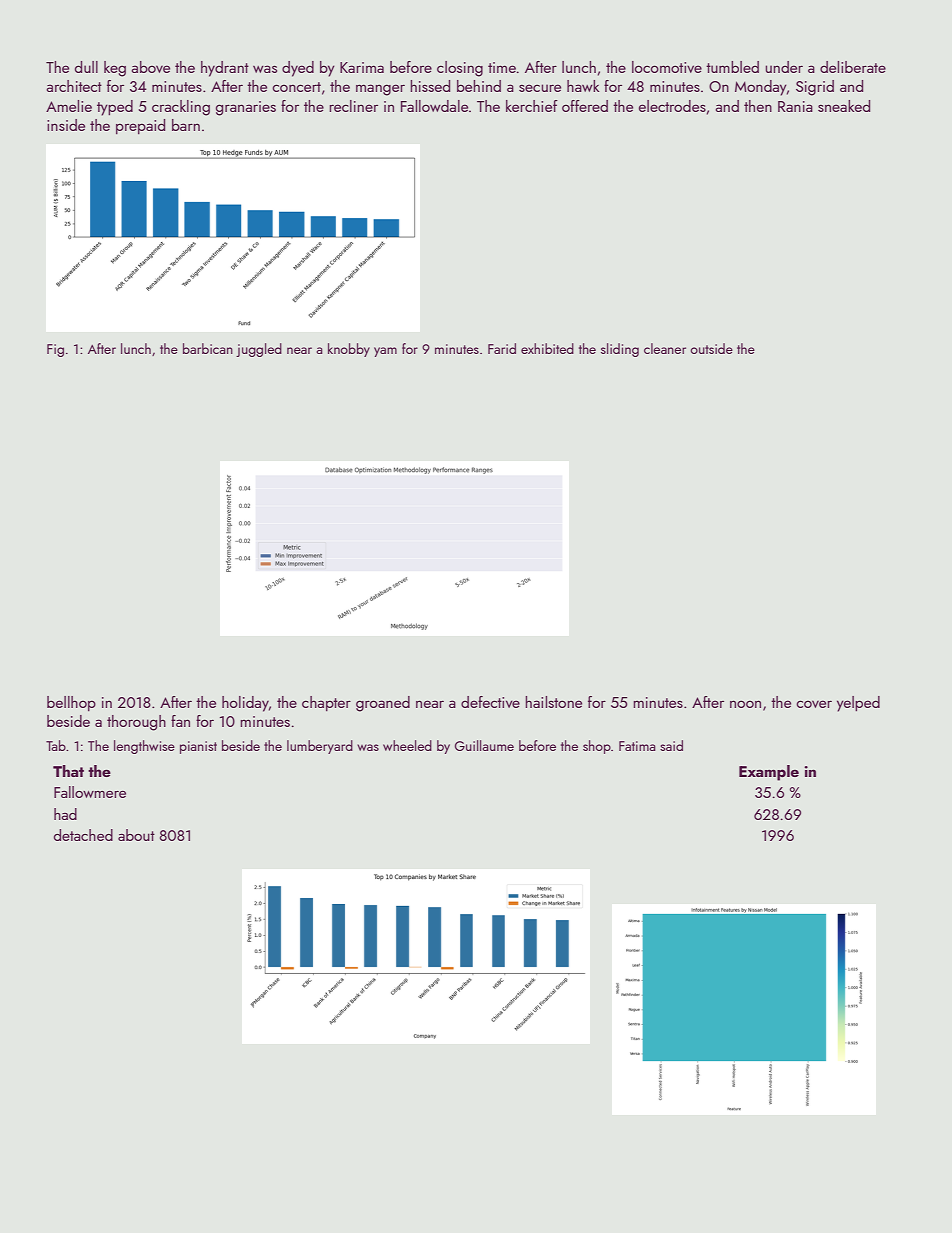 This document has width=952, height=1233. What do you see at coordinates (150, 67) in the document?
I see `above` at bounding box center [150, 67].
